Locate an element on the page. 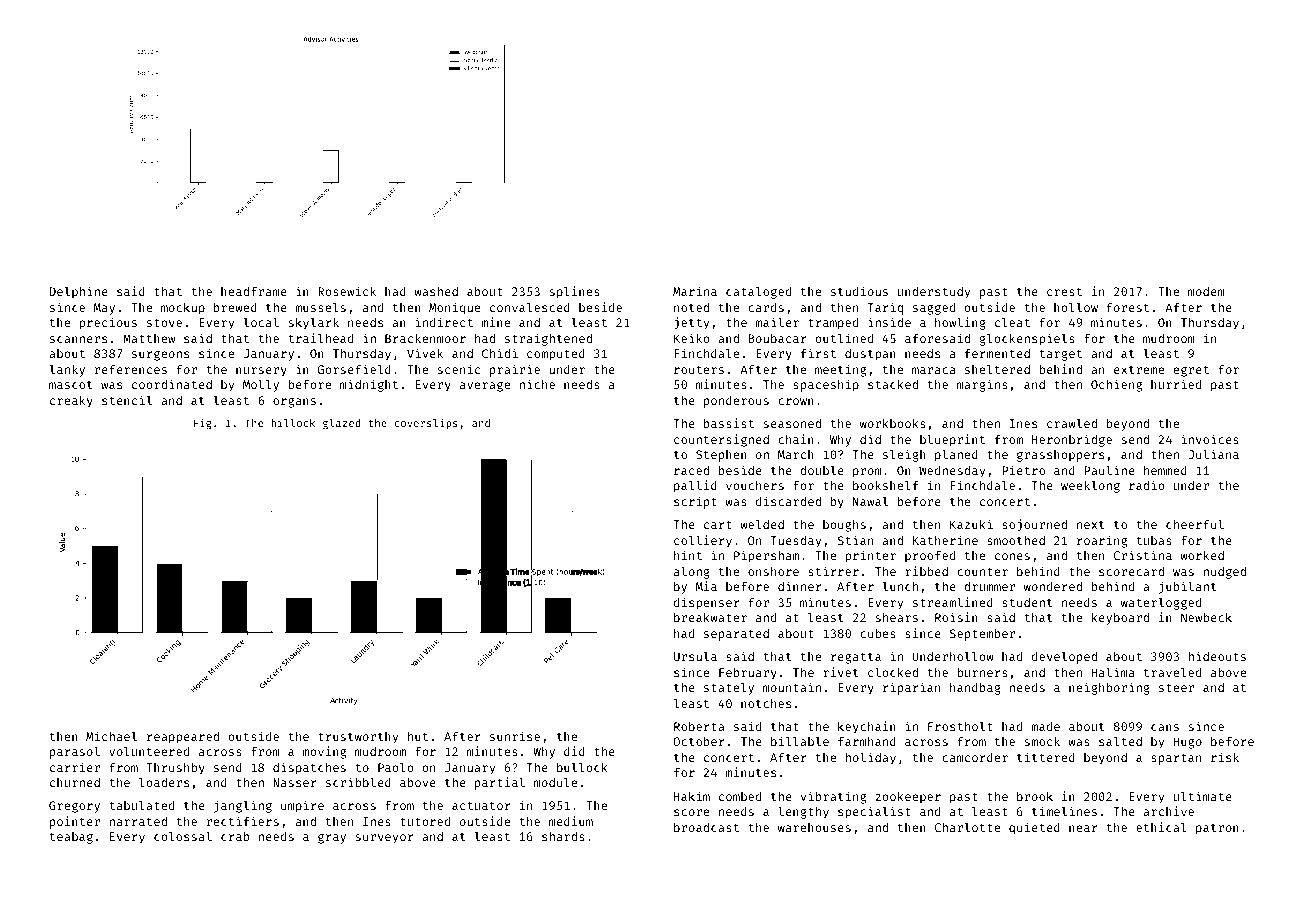 The width and height of the document is (1308, 924). cans is located at coordinates (1165, 727).
